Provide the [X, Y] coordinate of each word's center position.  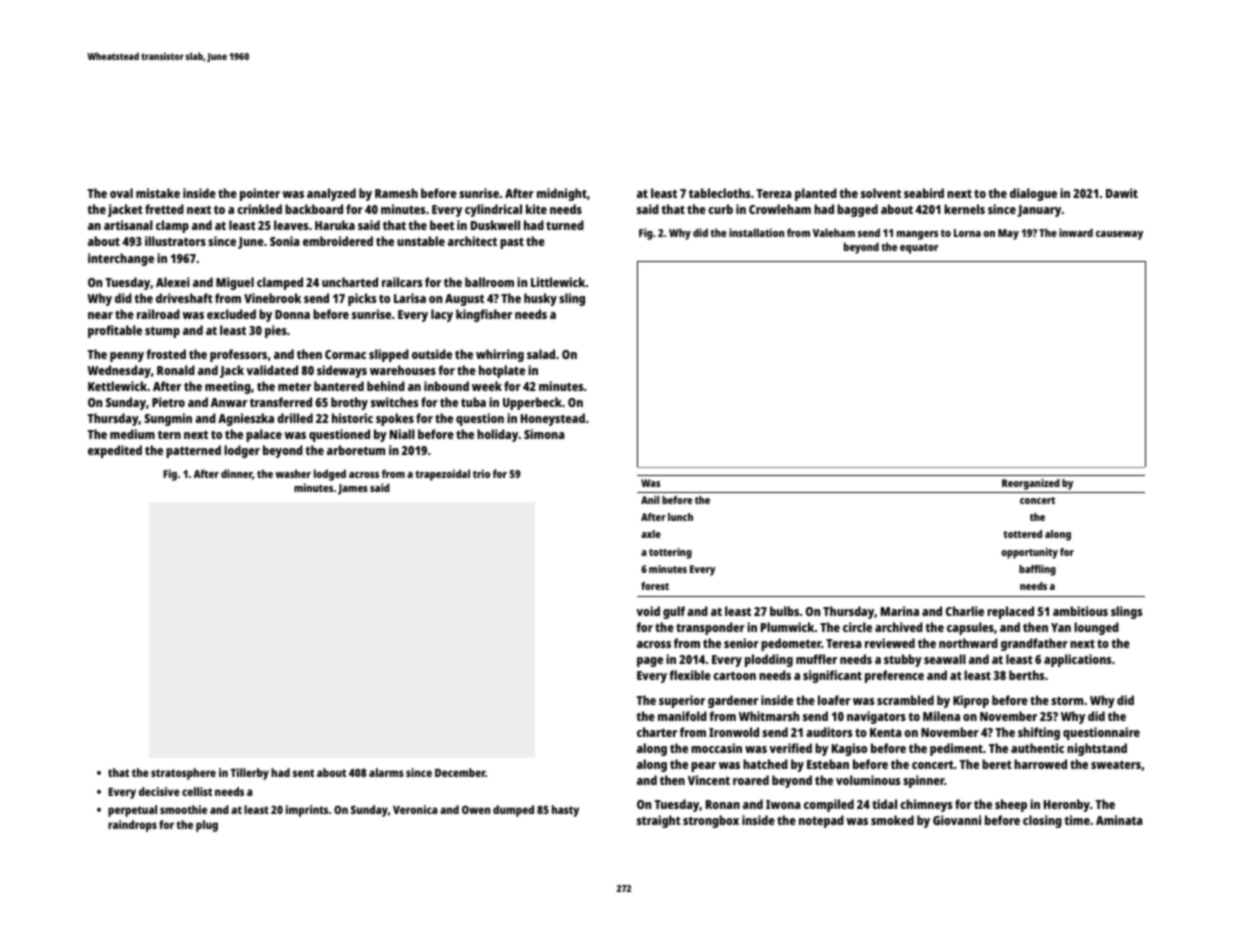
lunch [680, 517]
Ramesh [396, 193]
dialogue [1033, 194]
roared [751, 780]
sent [303, 773]
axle [651, 534]
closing [1042, 821]
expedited [115, 451]
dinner [236, 473]
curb [720, 209]
